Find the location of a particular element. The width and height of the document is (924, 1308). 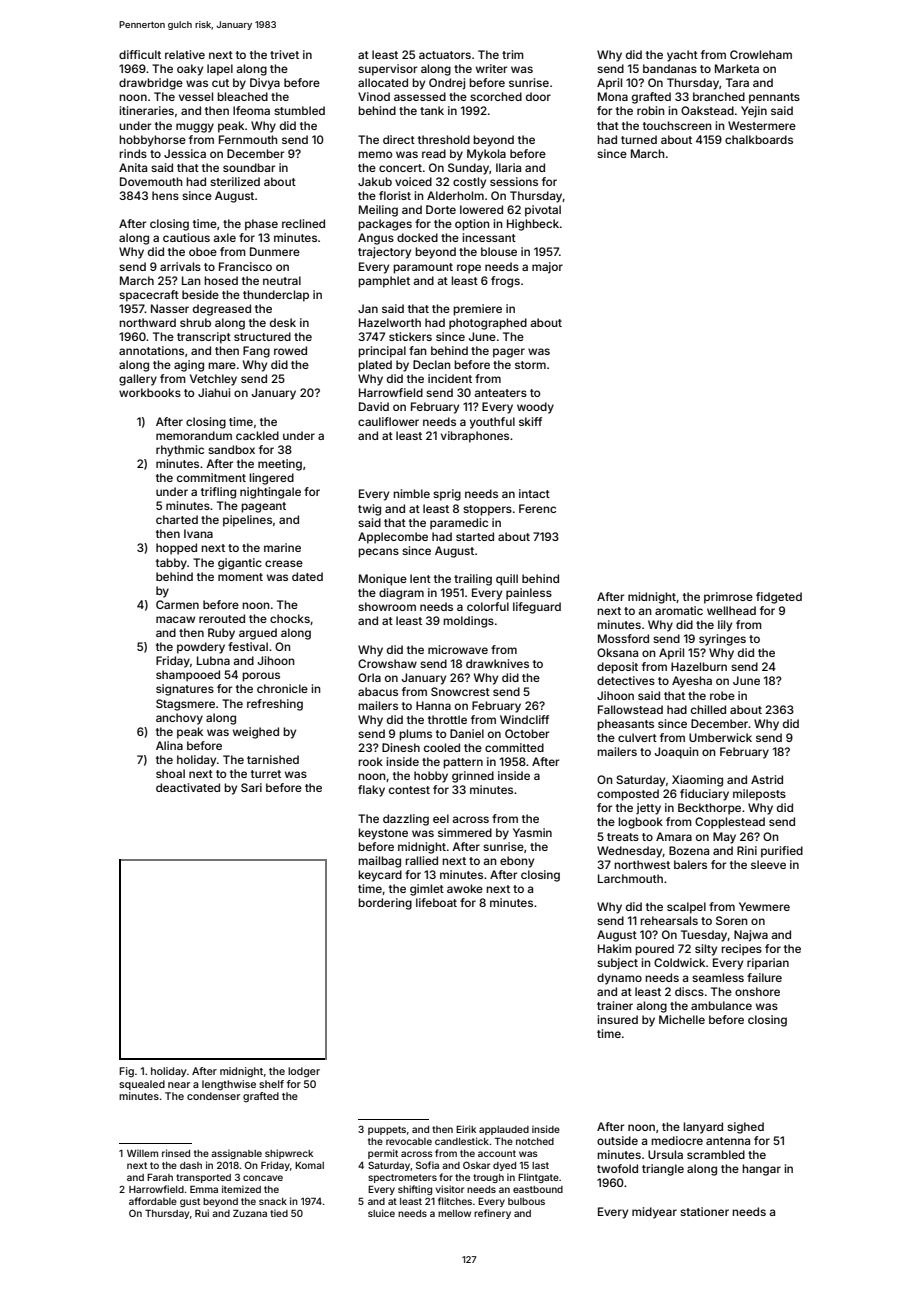

lowered is located at coordinates (481, 209).
